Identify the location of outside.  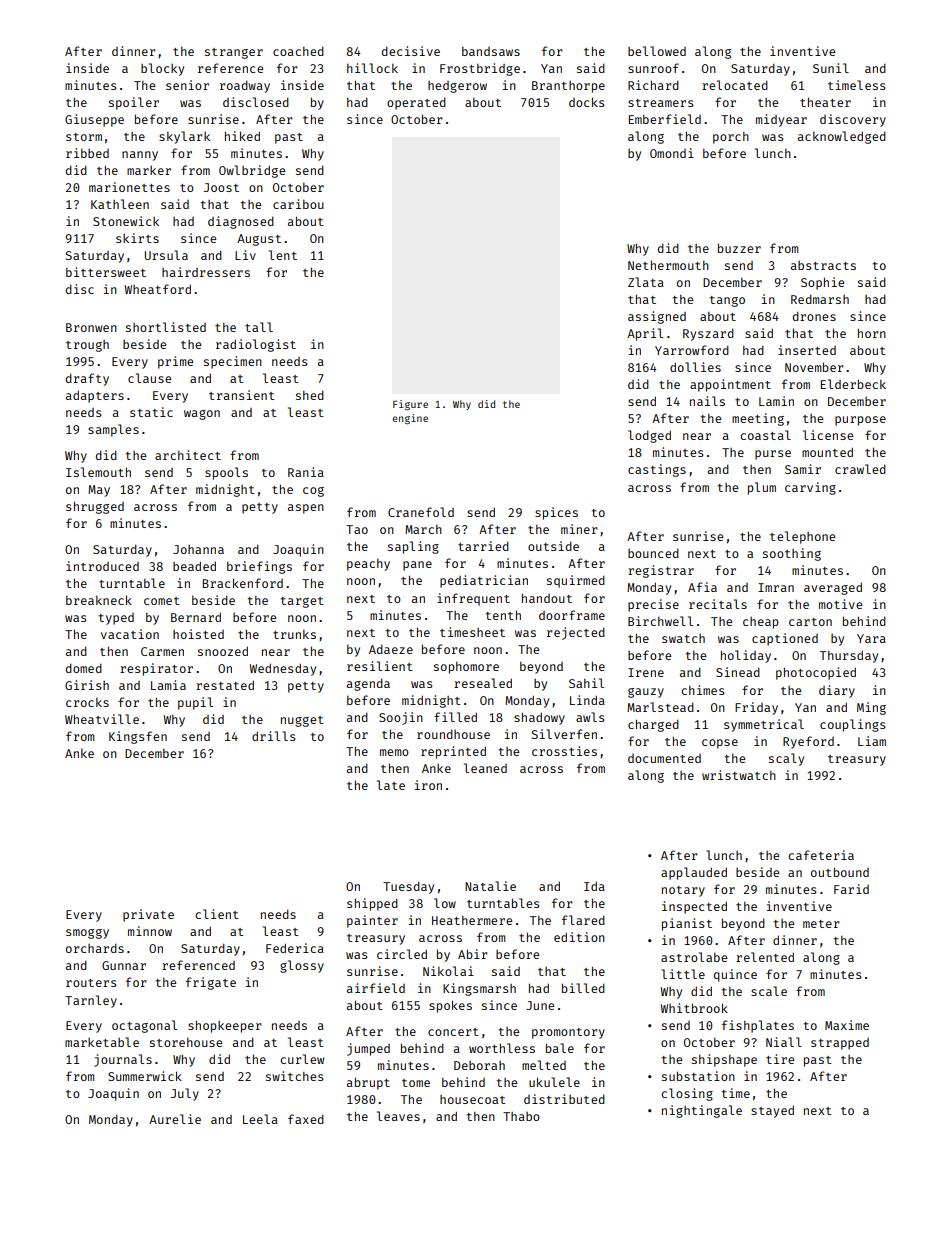
(553, 546).
